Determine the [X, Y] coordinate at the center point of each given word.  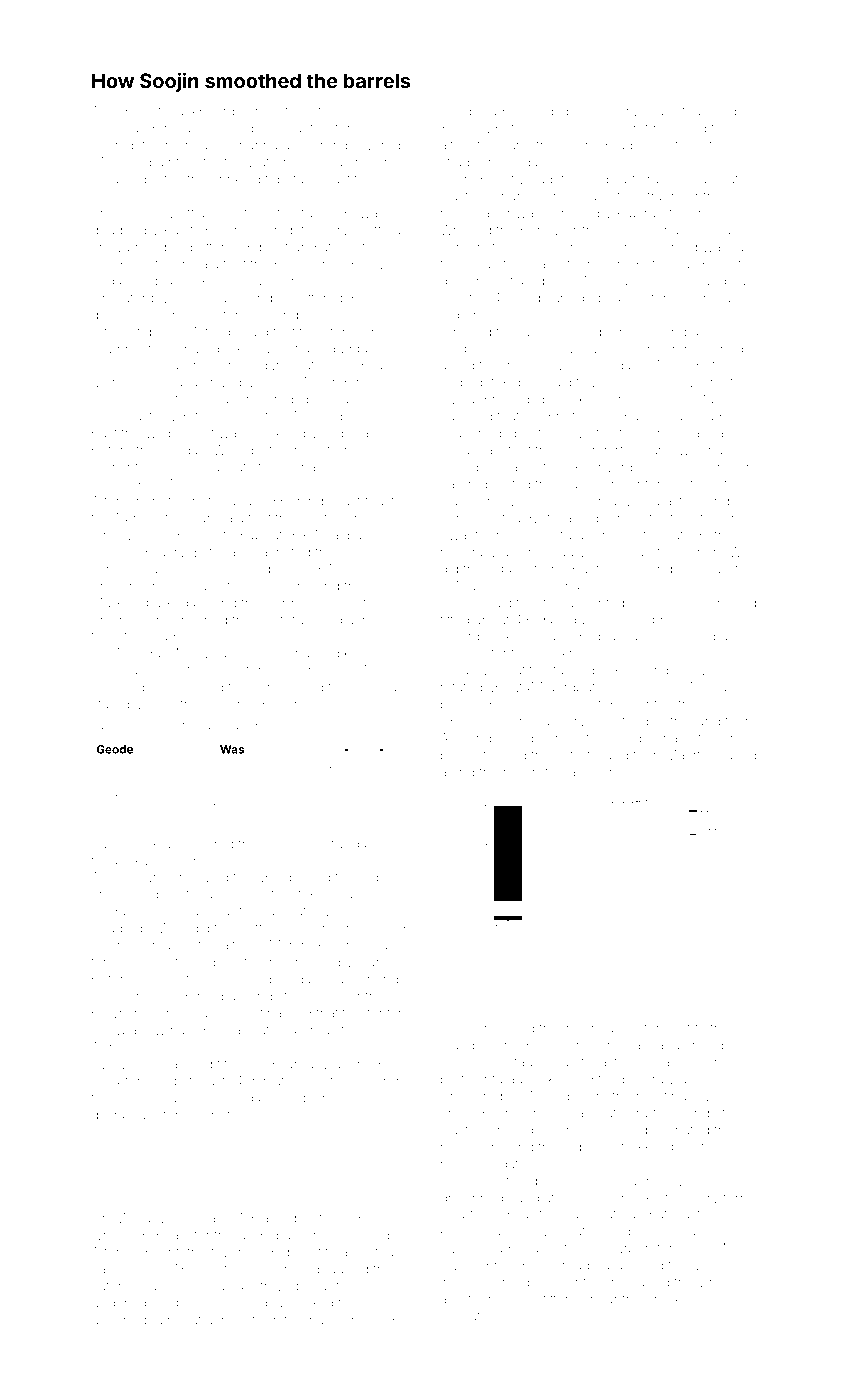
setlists [576, 755]
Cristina [258, 1012]
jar [527, 334]
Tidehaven [367, 263]
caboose [119, 1269]
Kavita [182, 230]
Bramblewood [135, 348]
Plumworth [708, 382]
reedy [255, 706]
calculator [629, 1028]
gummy [691, 351]
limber [386, 945]
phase [459, 756]
